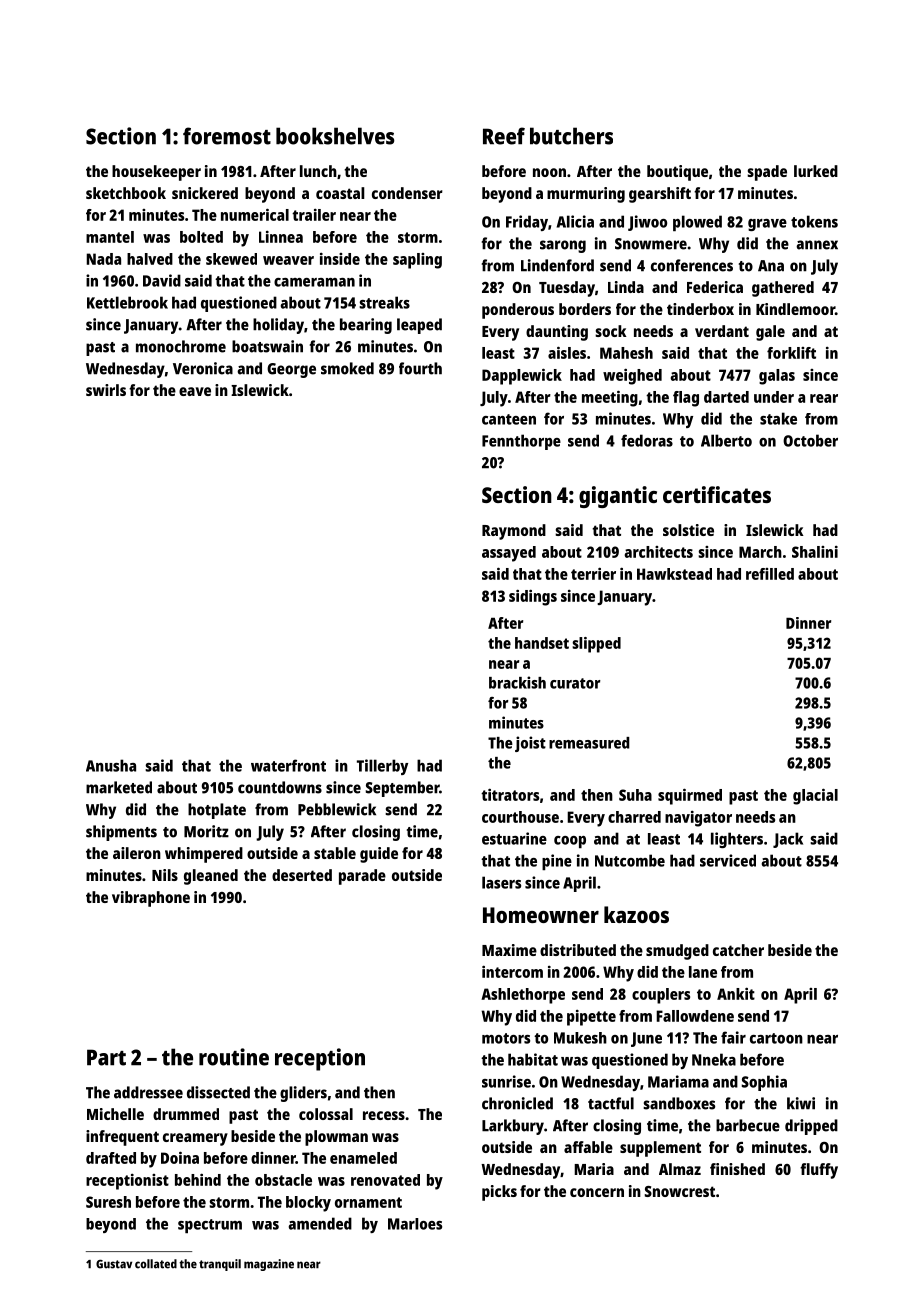 This screenshot has height=1308, width=924. Describe the element at coordinates (771, 266) in the screenshot. I see `Ana` at that location.
